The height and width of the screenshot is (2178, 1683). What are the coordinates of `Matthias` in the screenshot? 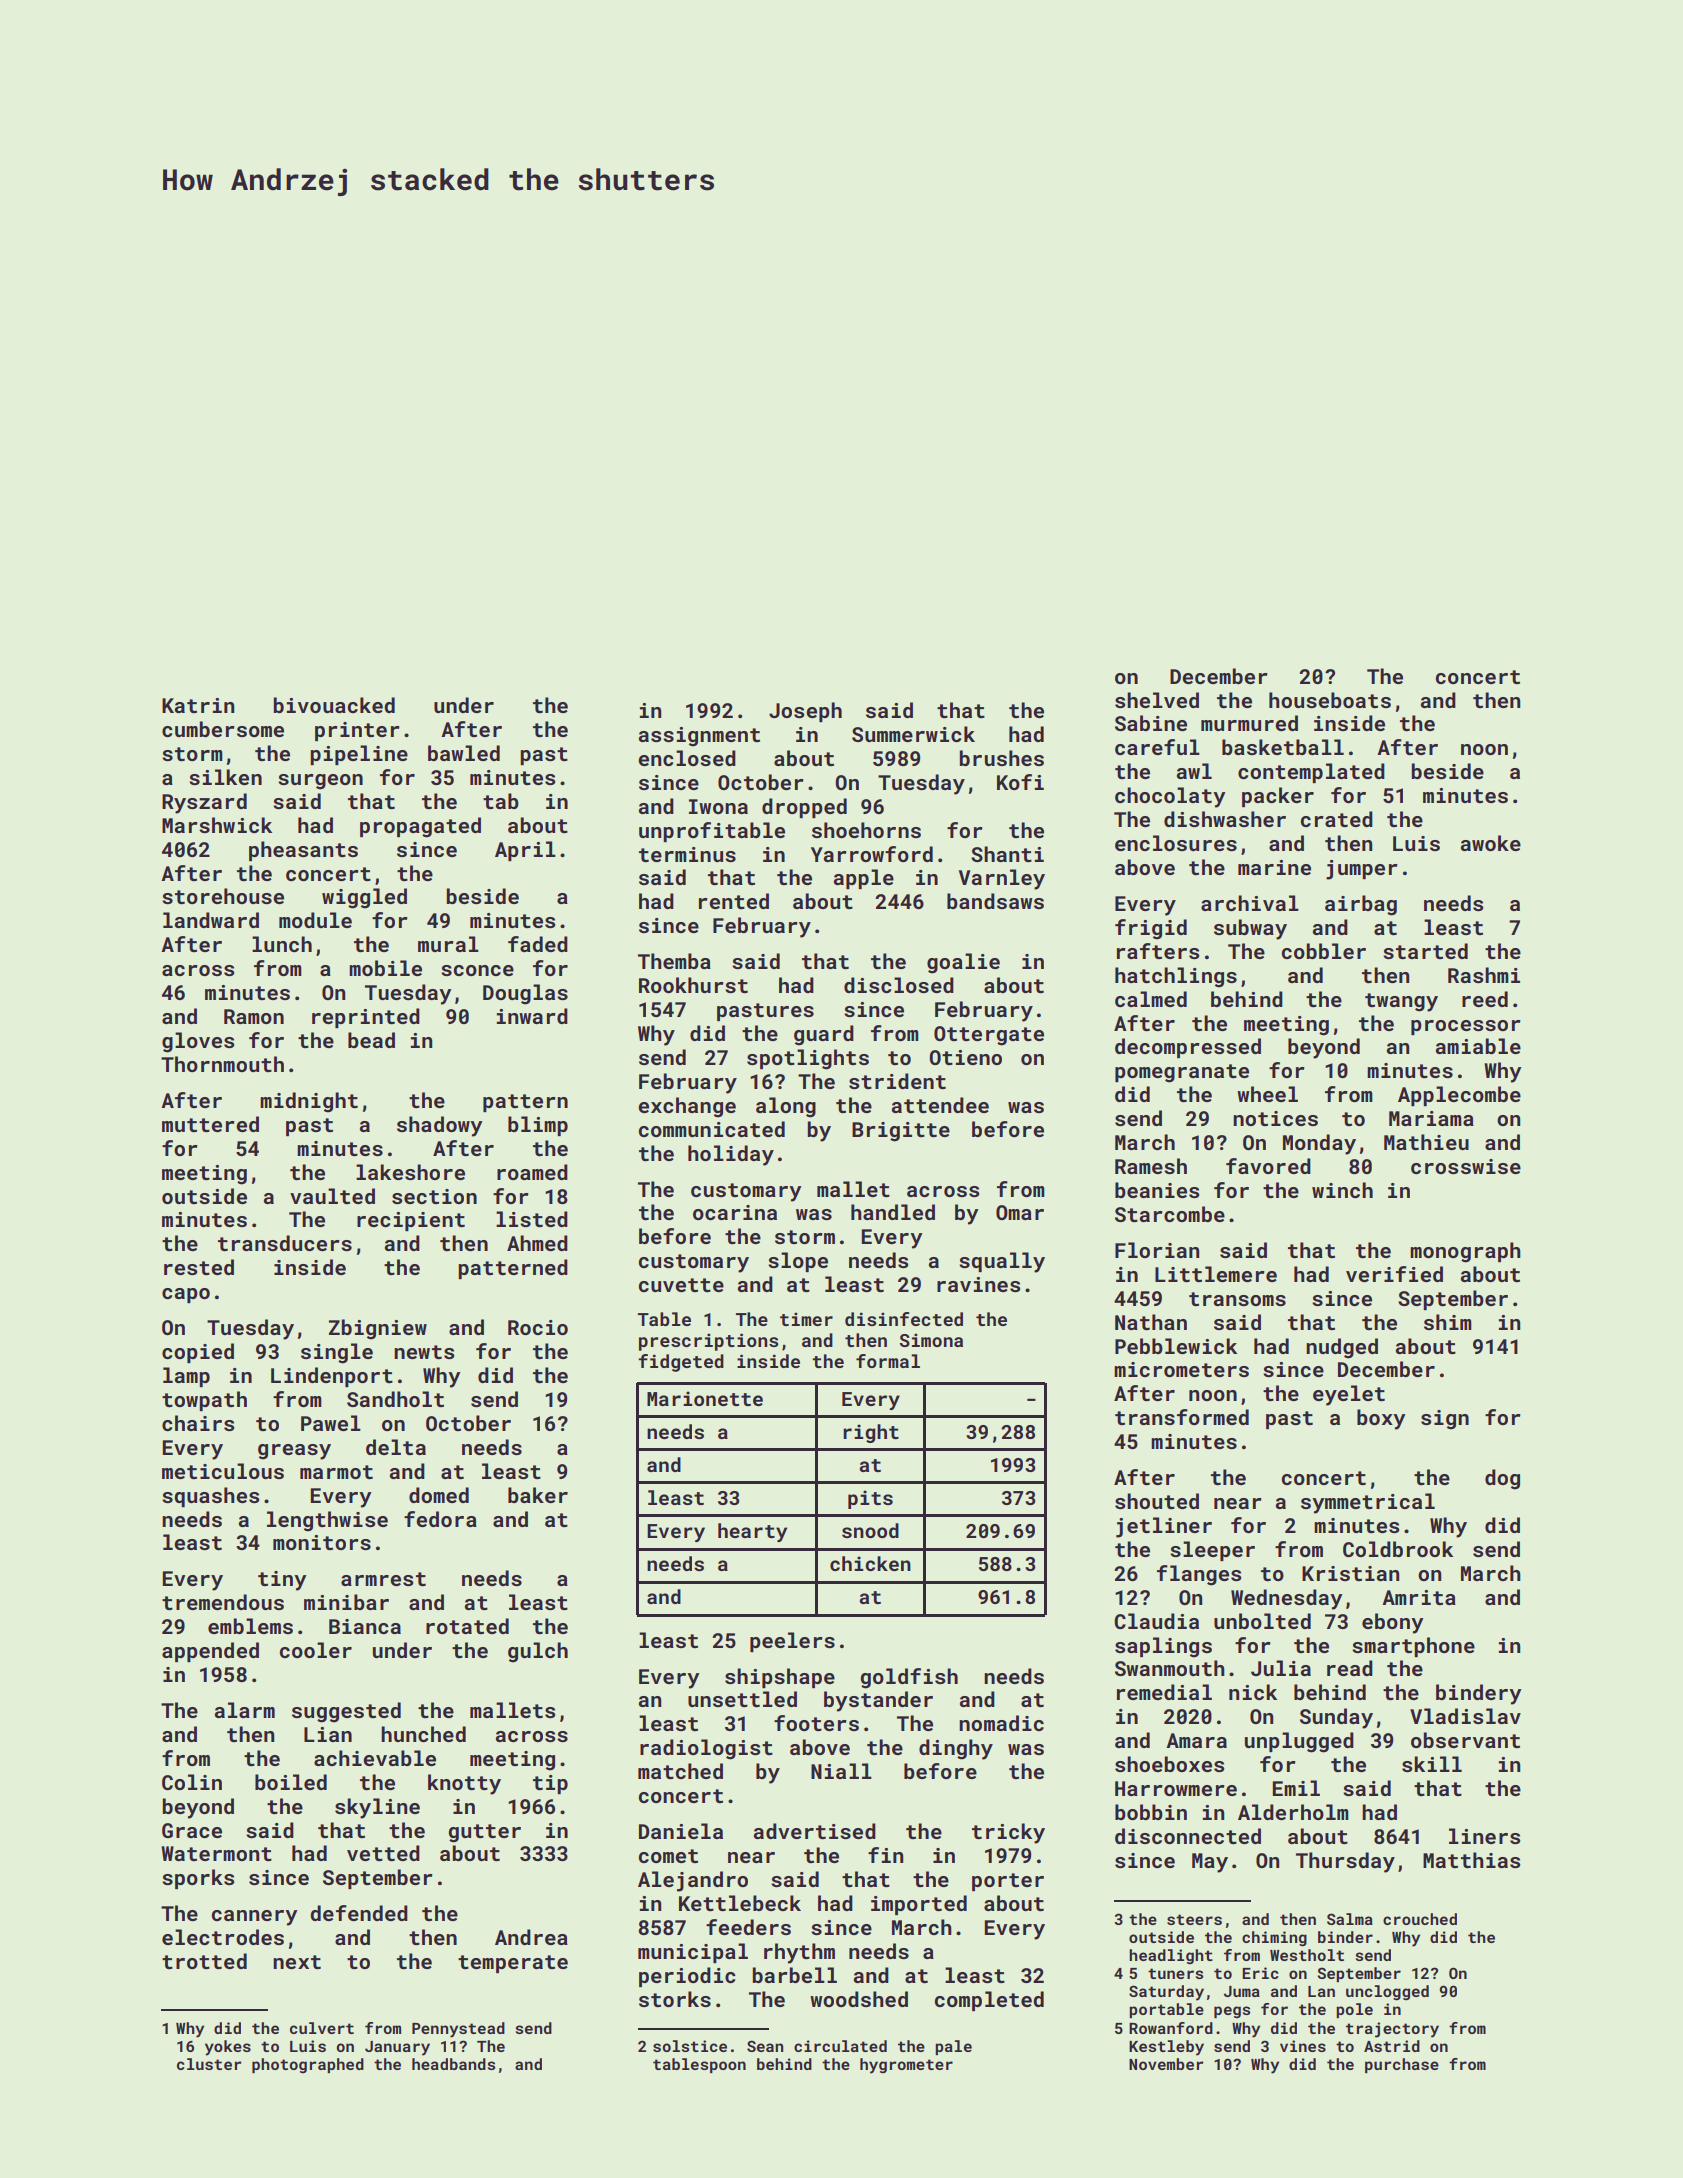 It's located at (1471, 1860).
